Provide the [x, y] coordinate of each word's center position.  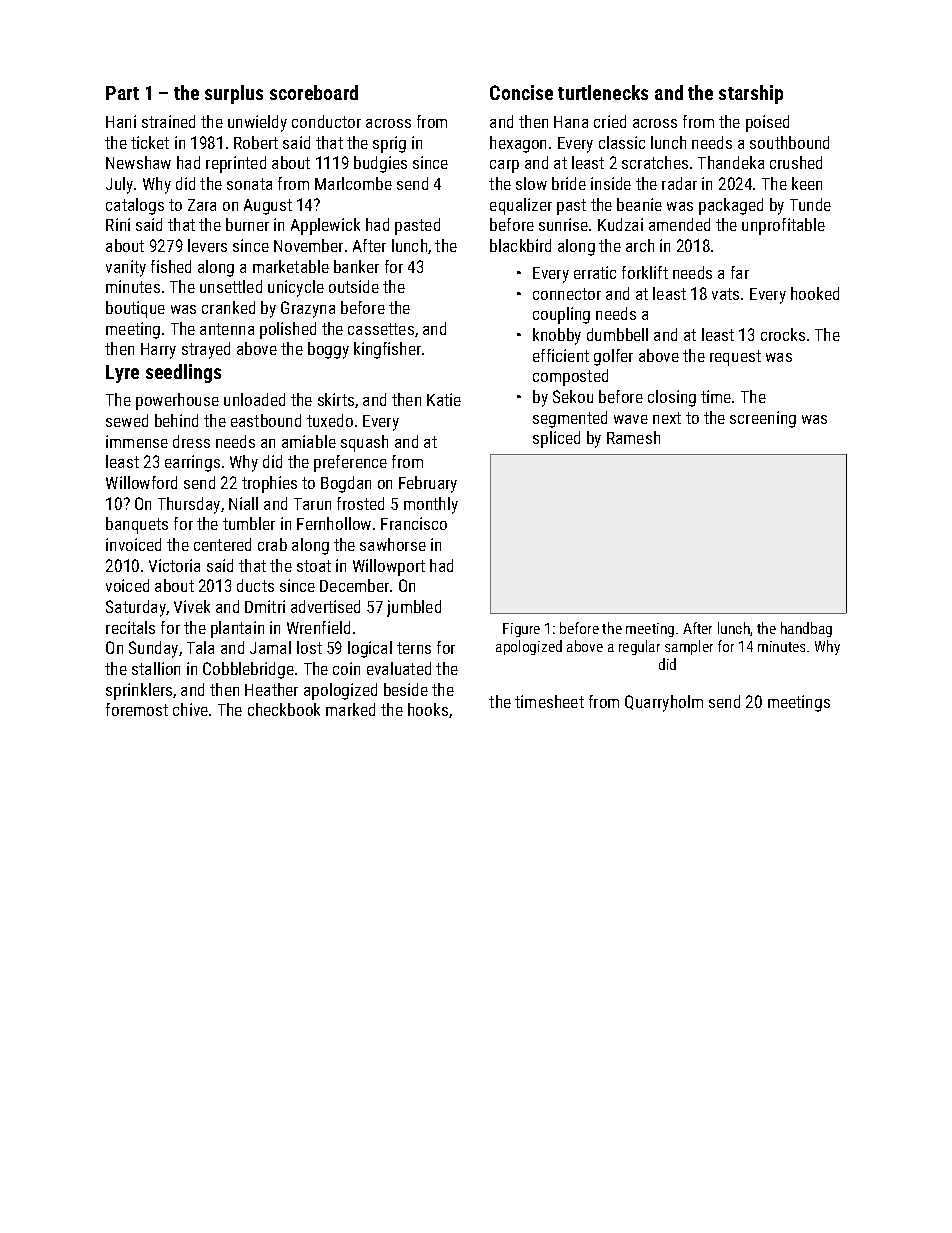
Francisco [414, 523]
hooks [428, 709]
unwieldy [257, 123]
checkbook [284, 709]
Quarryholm [664, 703]
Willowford [141, 482]
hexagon [518, 144]
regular [639, 647]
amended [679, 224]
